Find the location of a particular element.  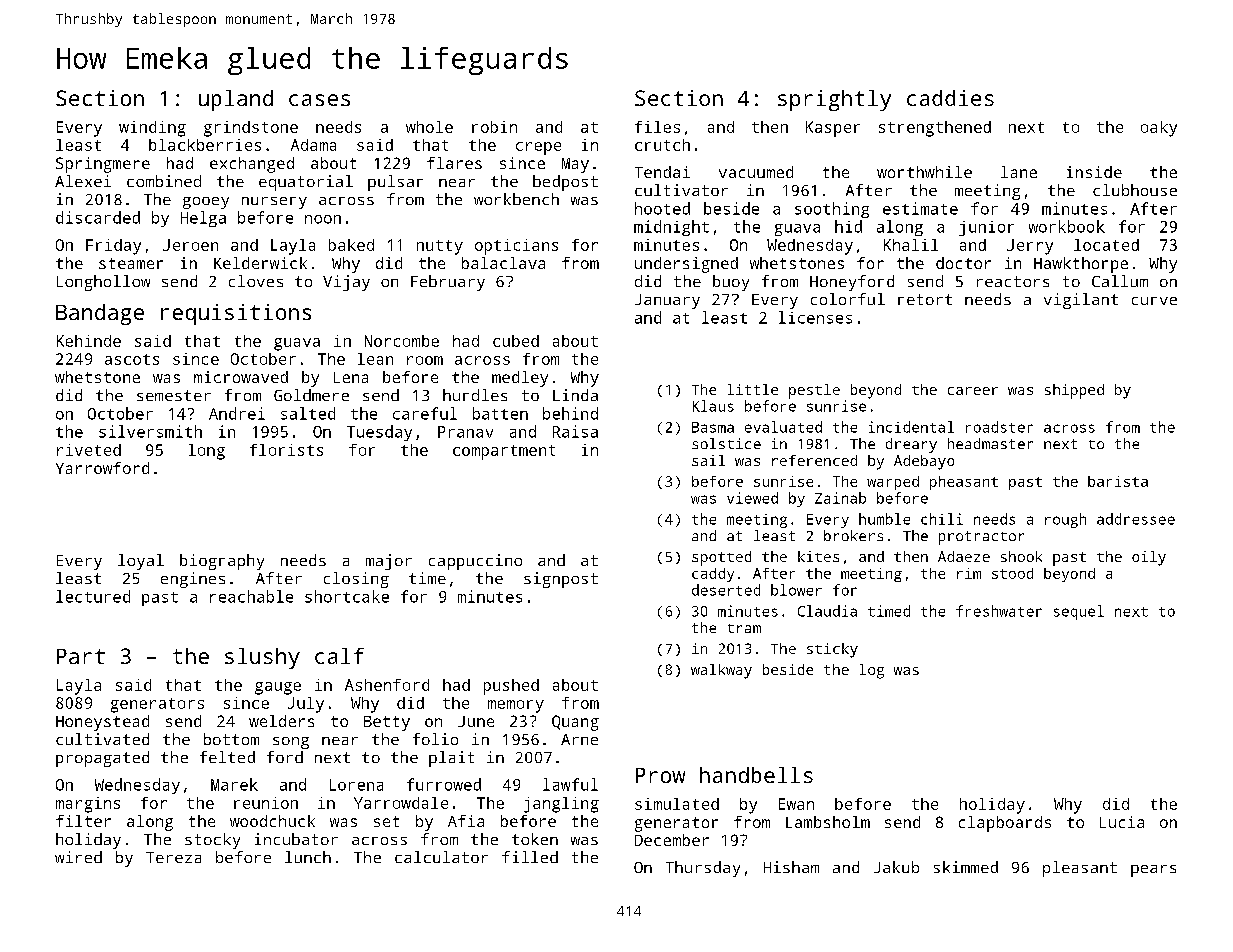

lunch is located at coordinates (308, 857).
